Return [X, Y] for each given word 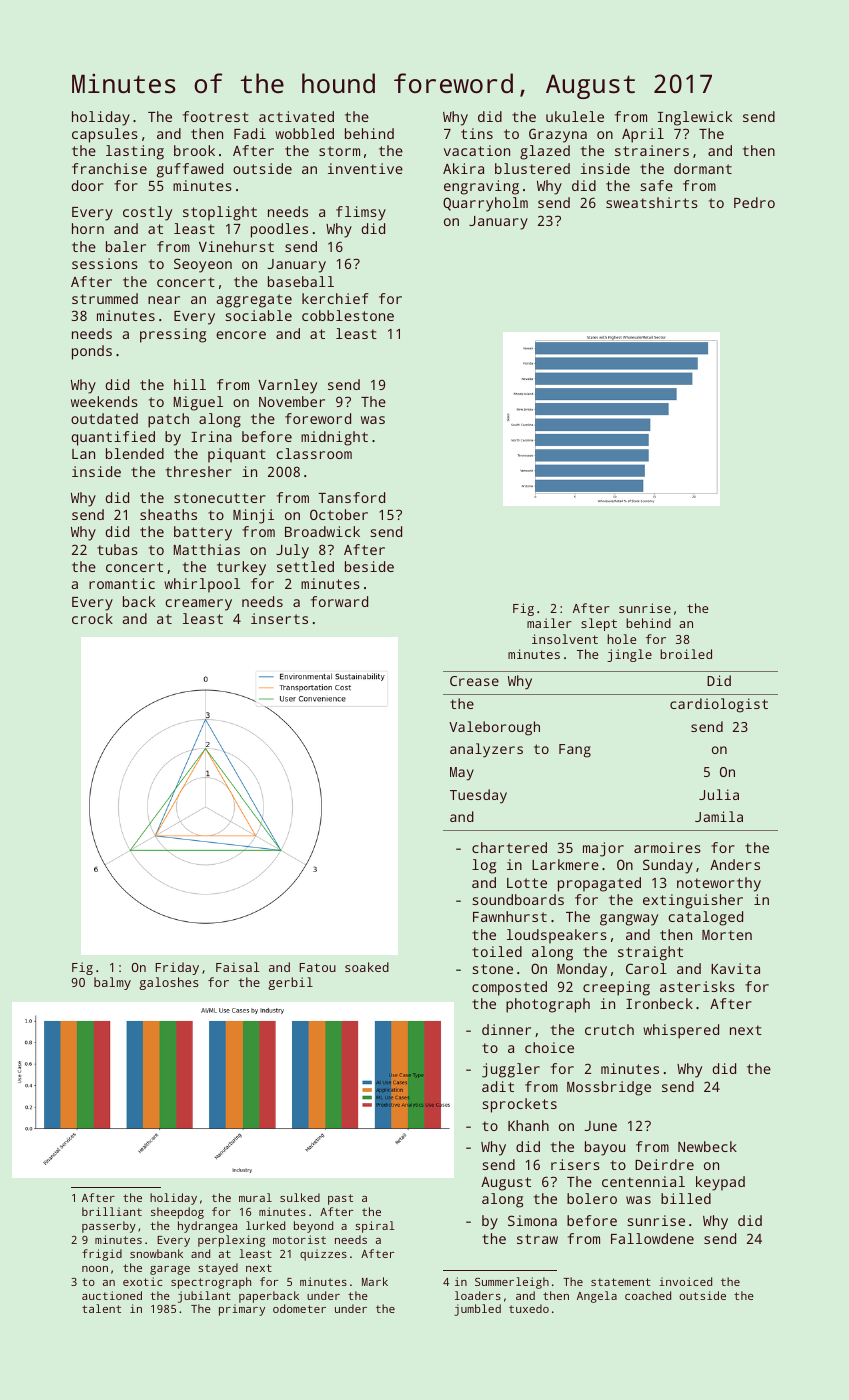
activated [296, 116]
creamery [198, 605]
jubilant [204, 1297]
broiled [686, 654]
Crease [474, 681]
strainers [652, 150]
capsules [105, 135]
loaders [478, 1295]
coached [648, 1295]
